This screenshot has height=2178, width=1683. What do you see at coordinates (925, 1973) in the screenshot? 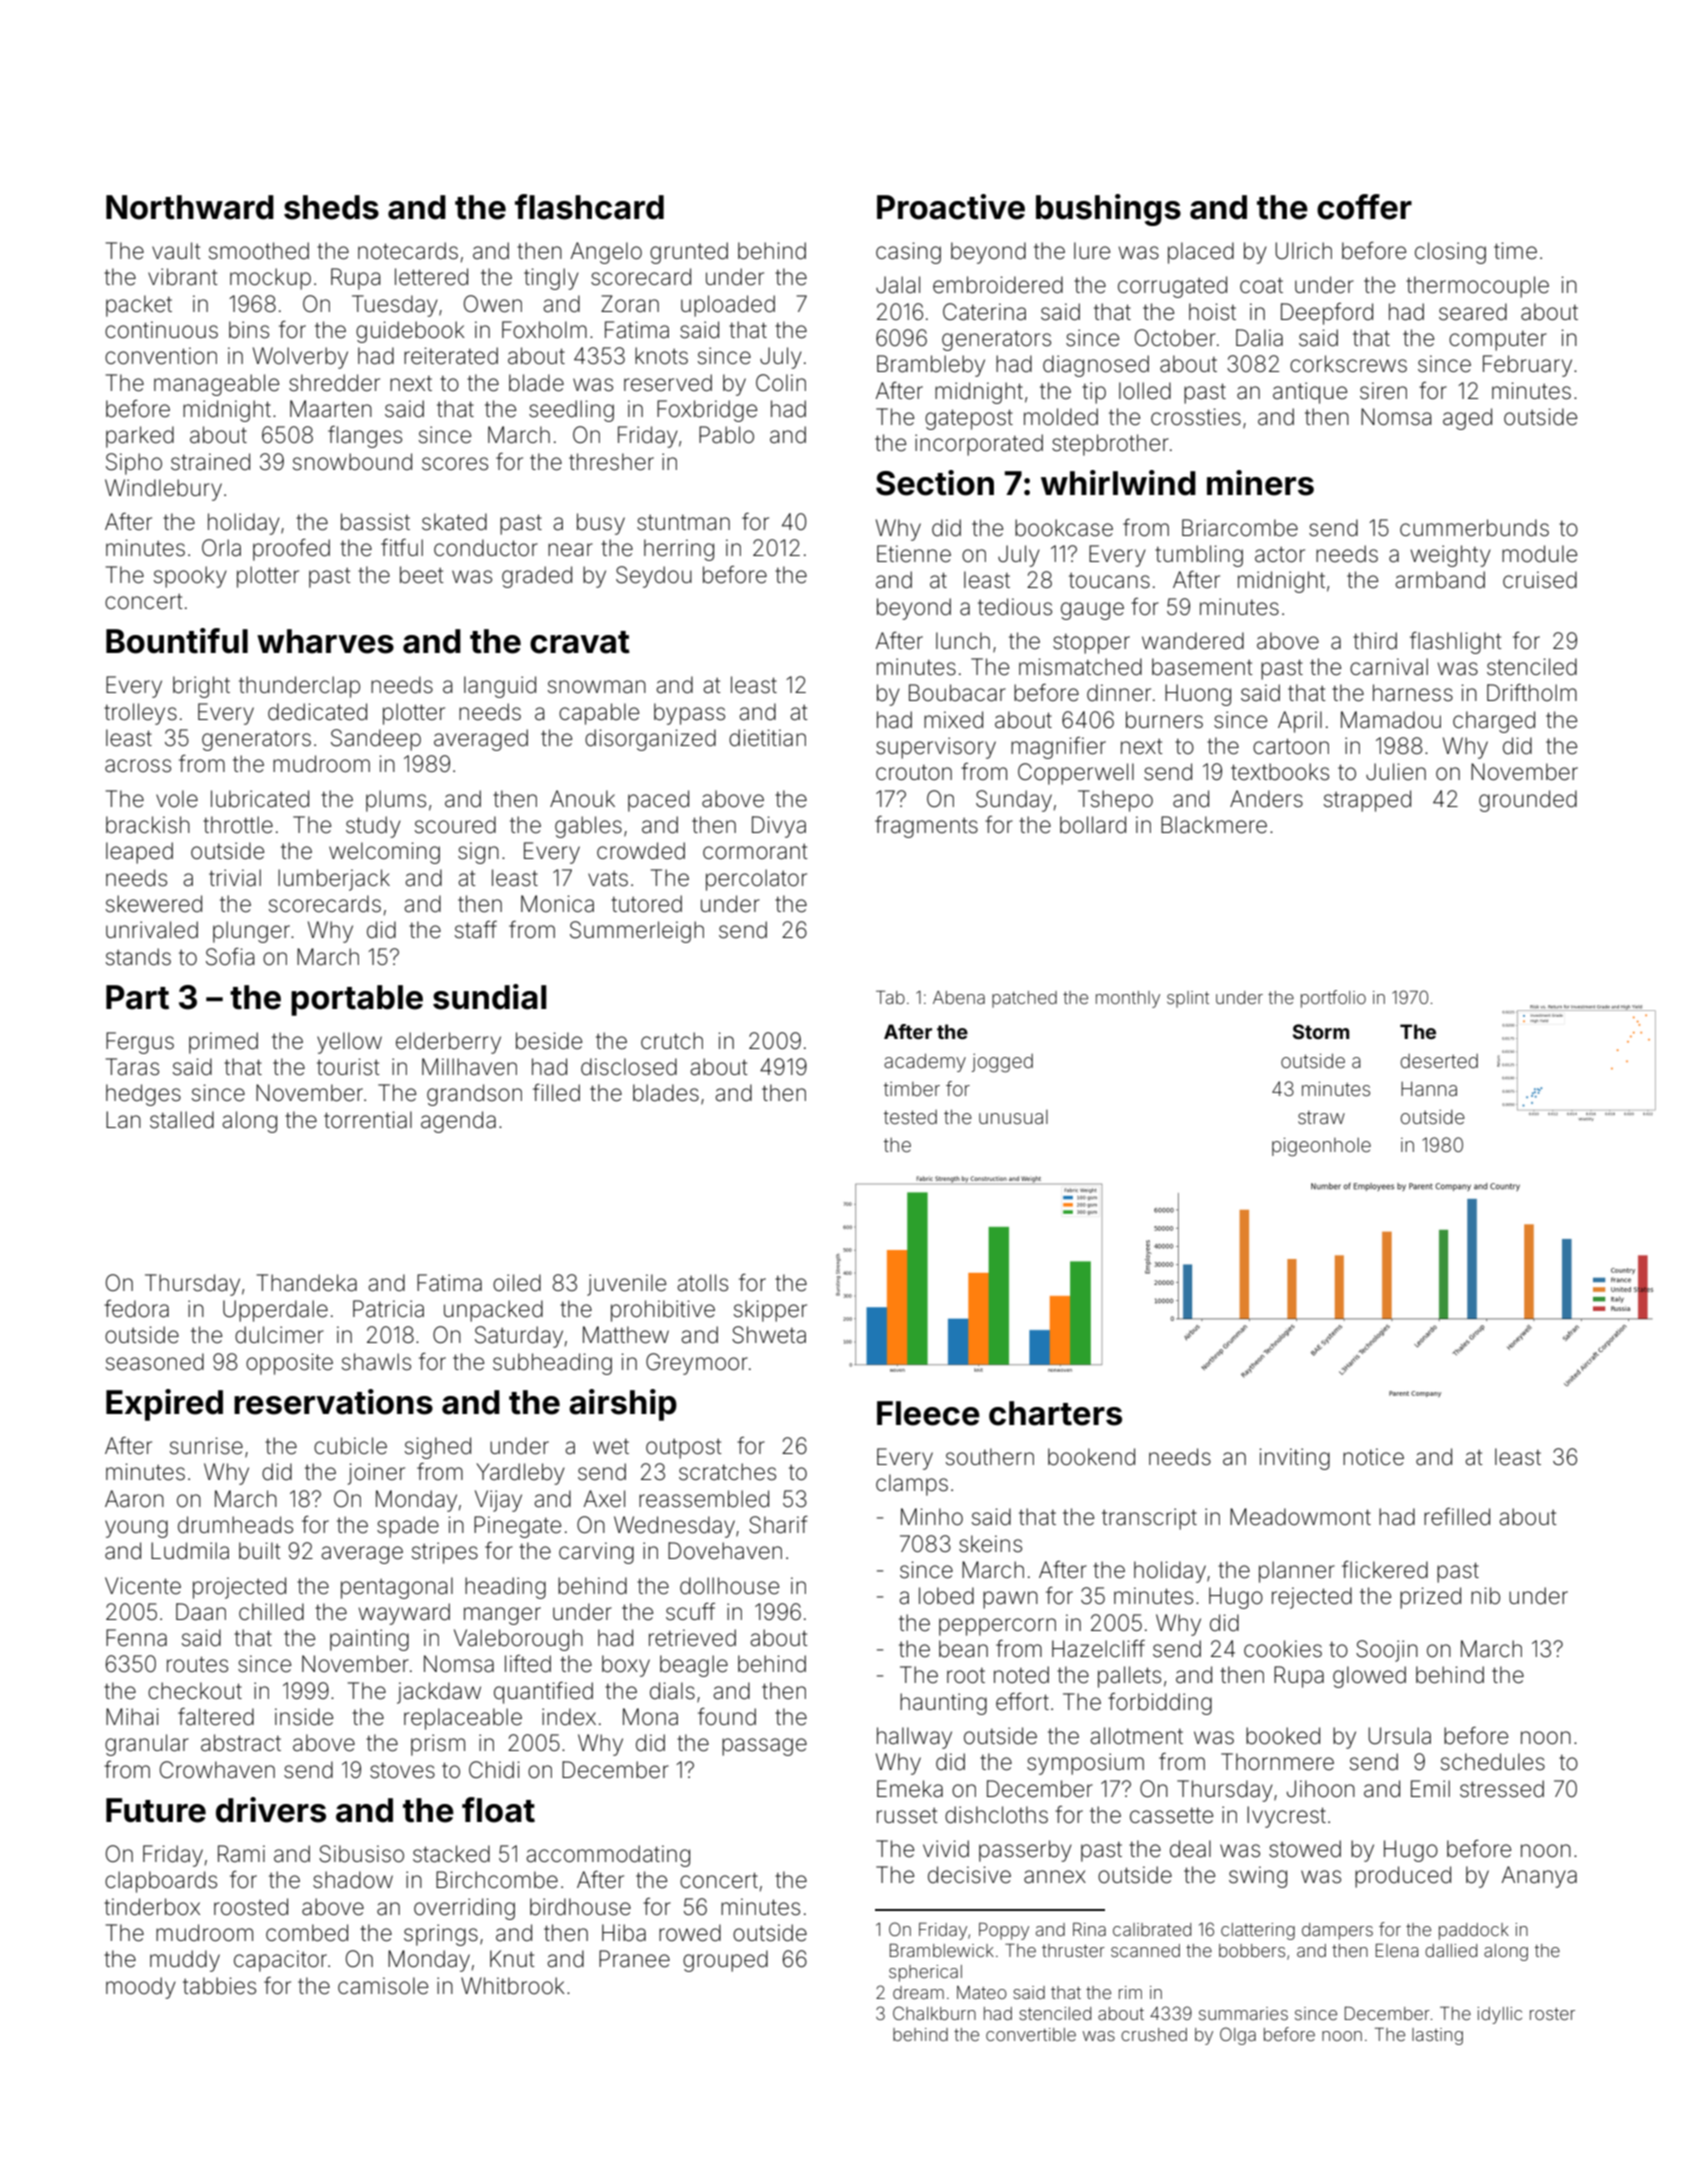
I see `spherical` at bounding box center [925, 1973].
